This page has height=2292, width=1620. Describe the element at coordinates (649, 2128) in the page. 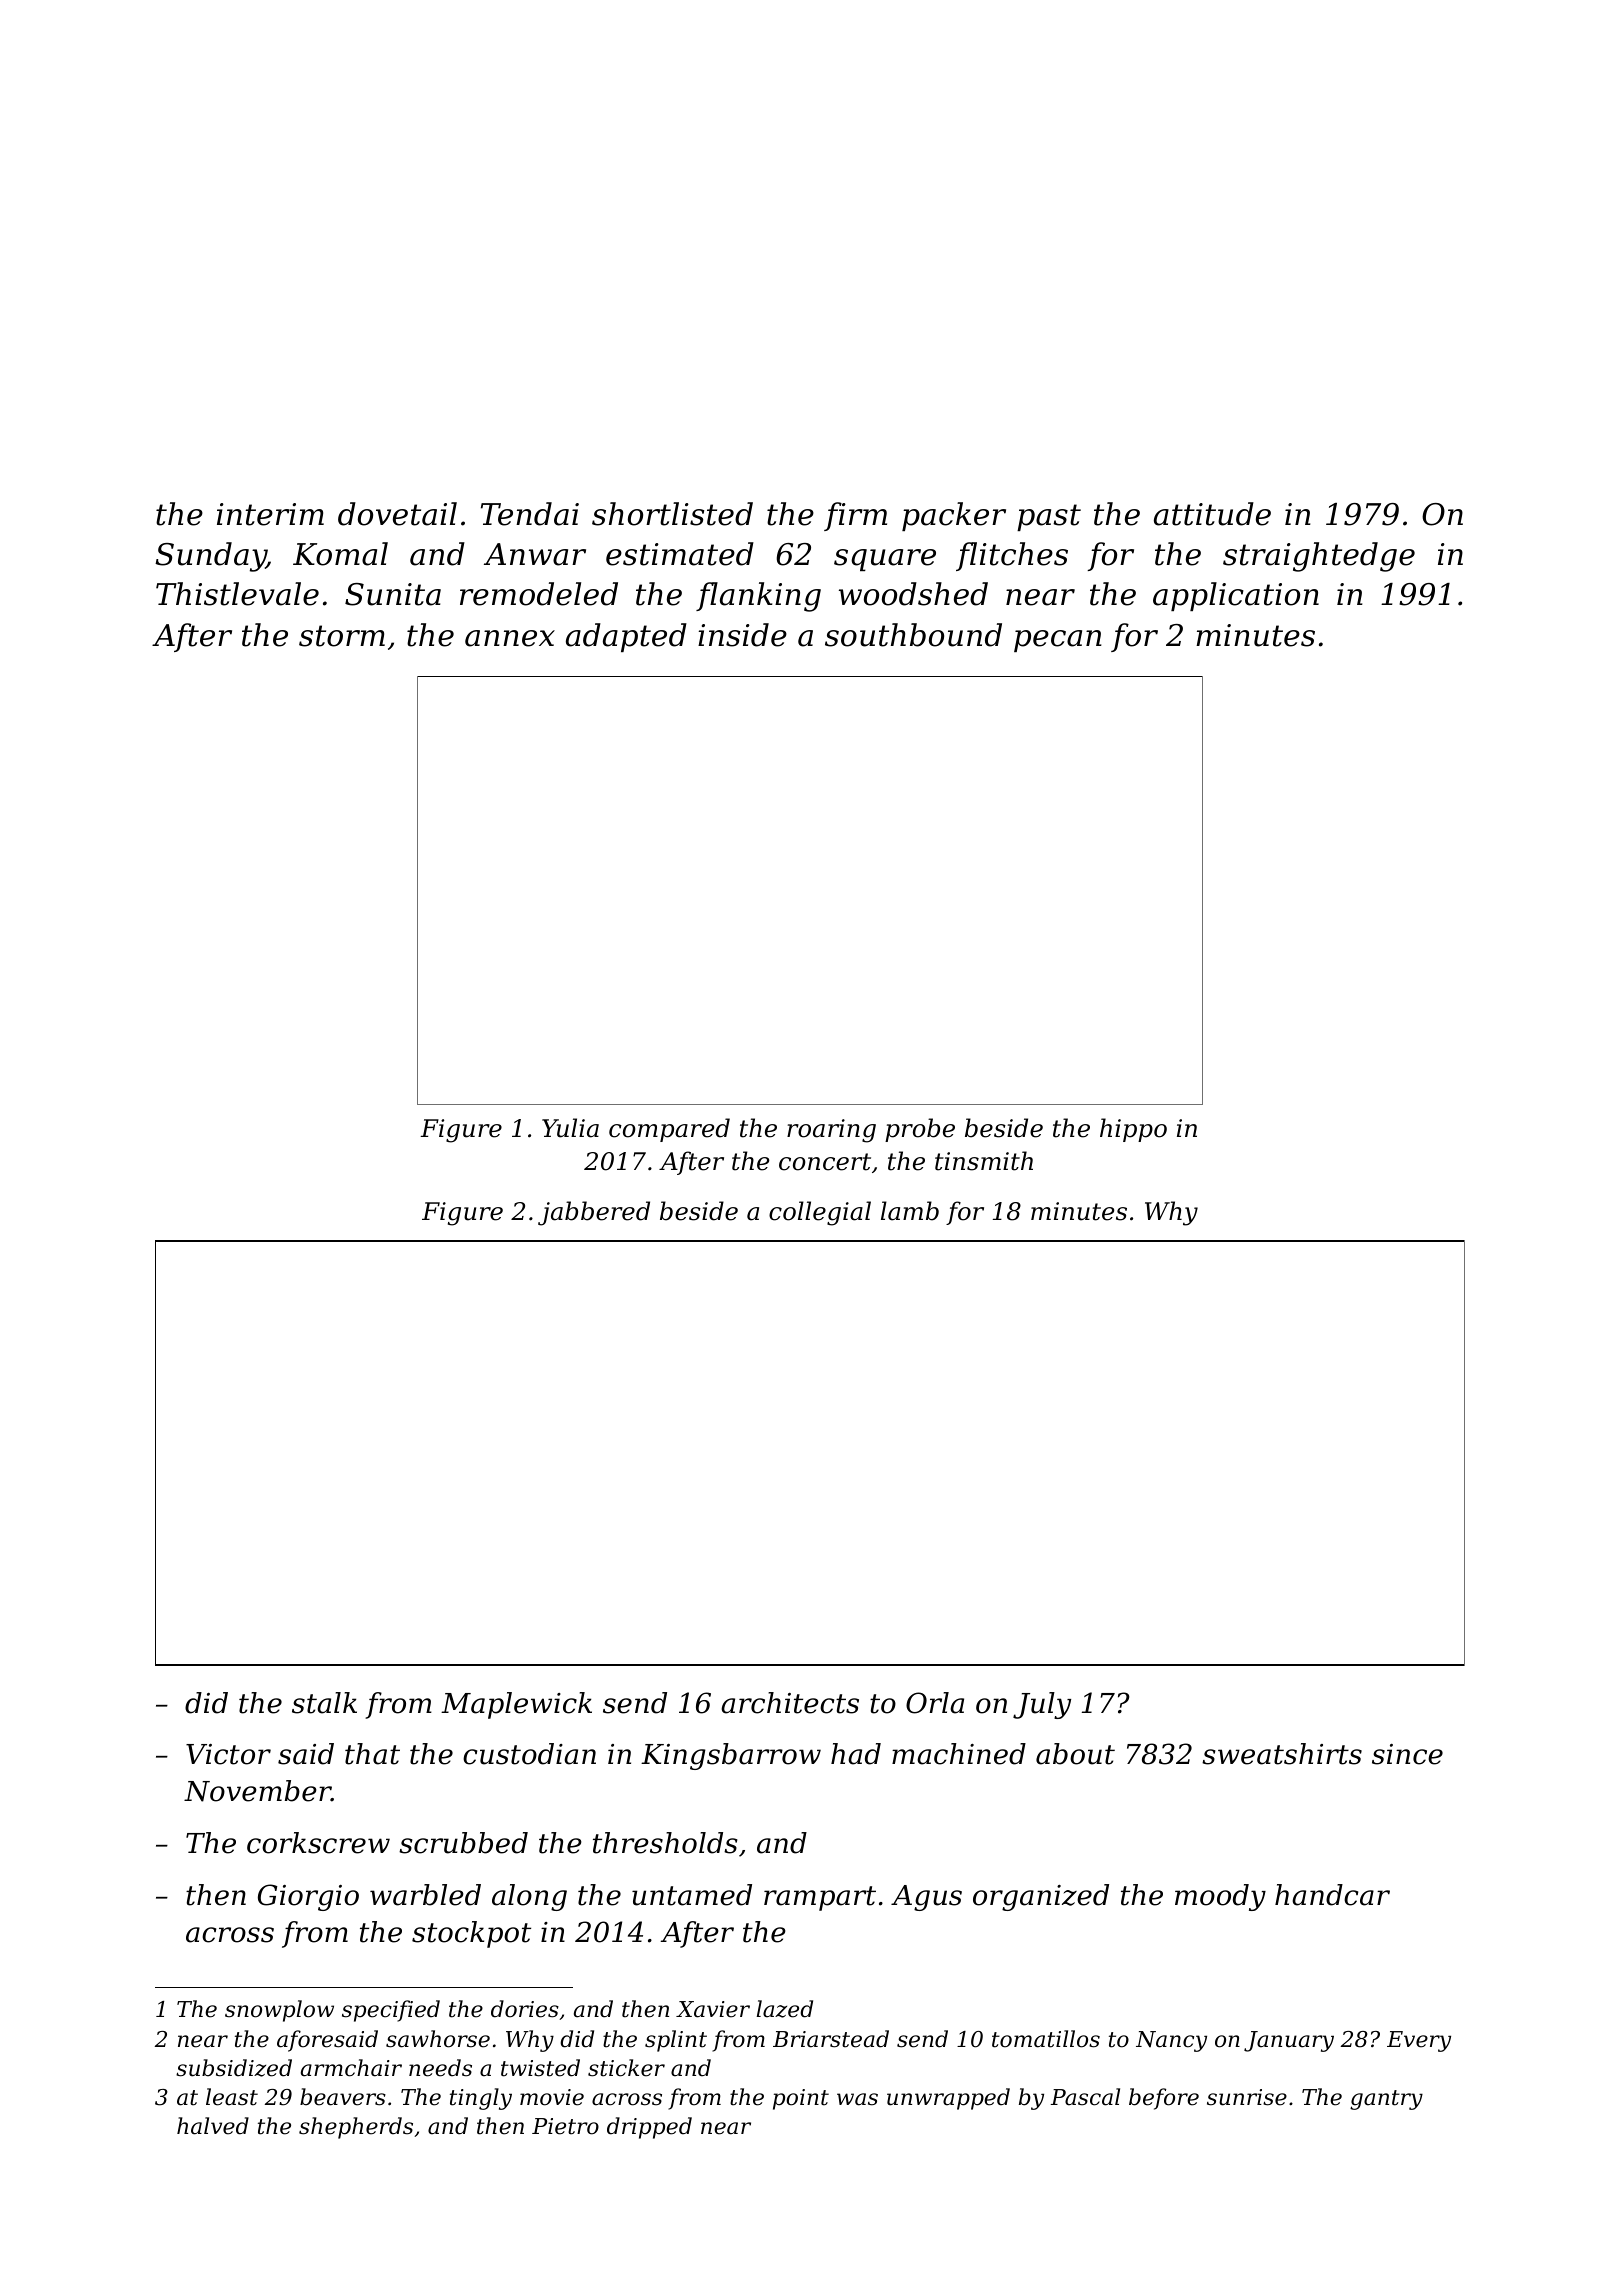

I see `dripped` at that location.
